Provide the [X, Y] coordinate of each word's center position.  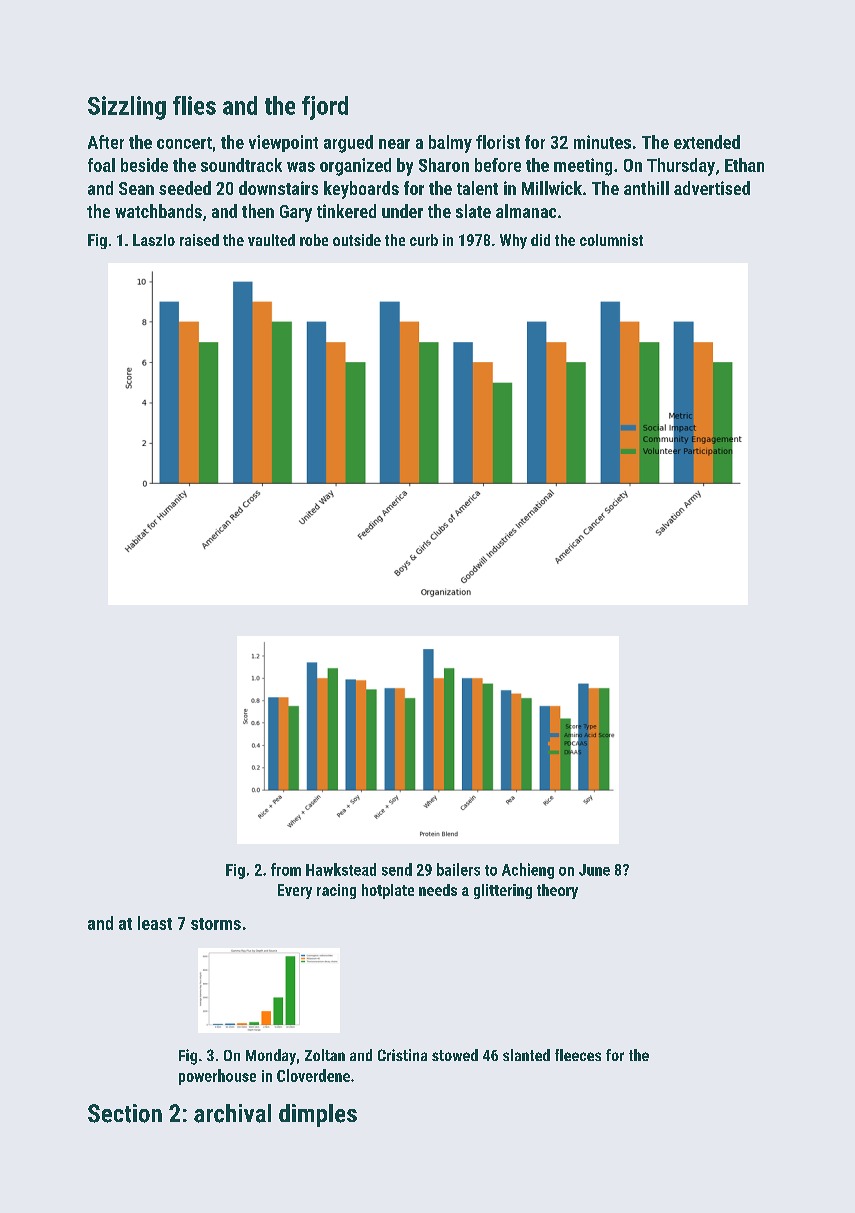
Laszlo [154, 240]
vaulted [271, 240]
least [155, 923]
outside [357, 240]
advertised [712, 188]
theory [557, 891]
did [540, 240]
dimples [318, 1115]
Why [513, 241]
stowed [455, 1055]
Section [125, 1113]
